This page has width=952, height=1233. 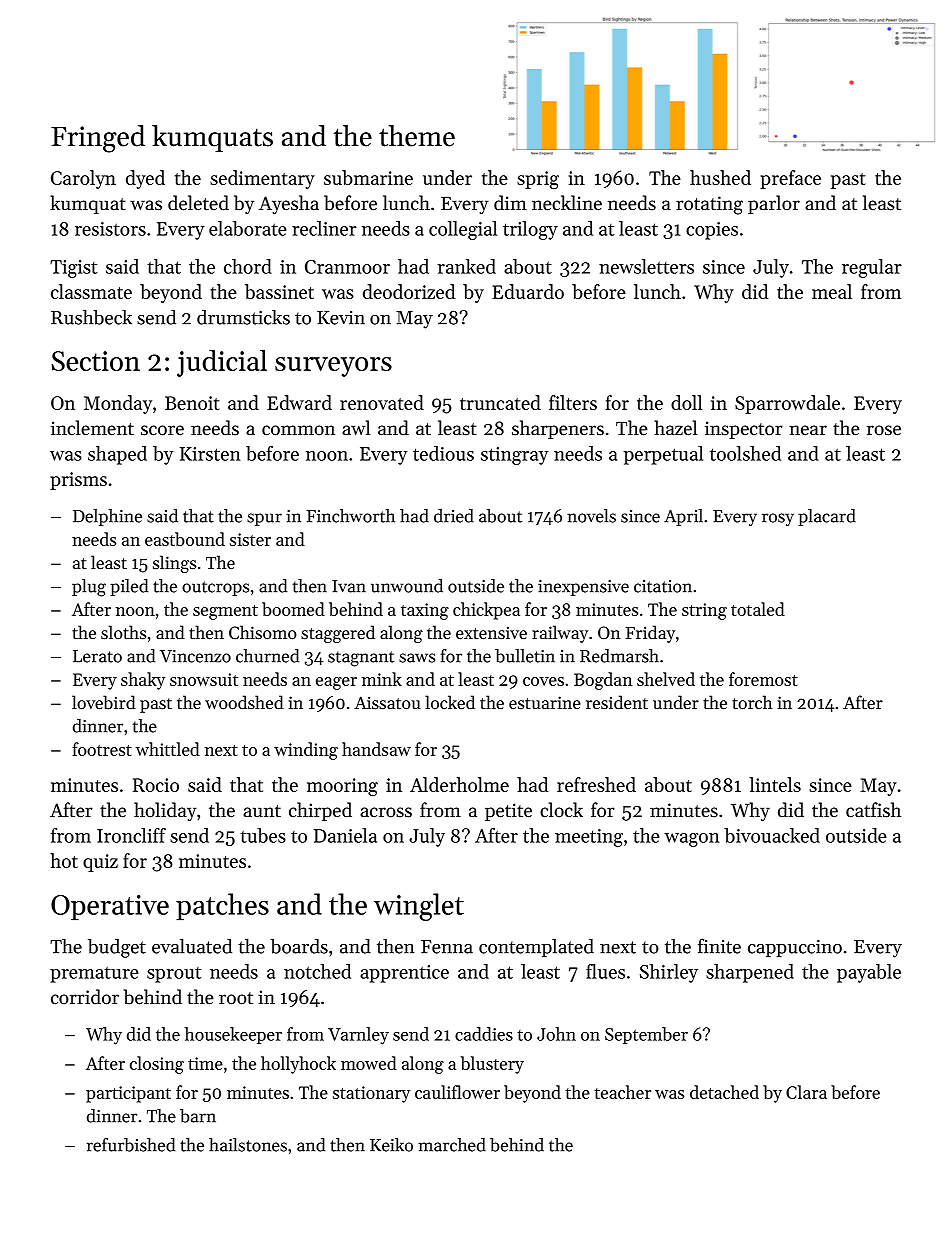 I want to click on renovated, so click(x=382, y=402).
